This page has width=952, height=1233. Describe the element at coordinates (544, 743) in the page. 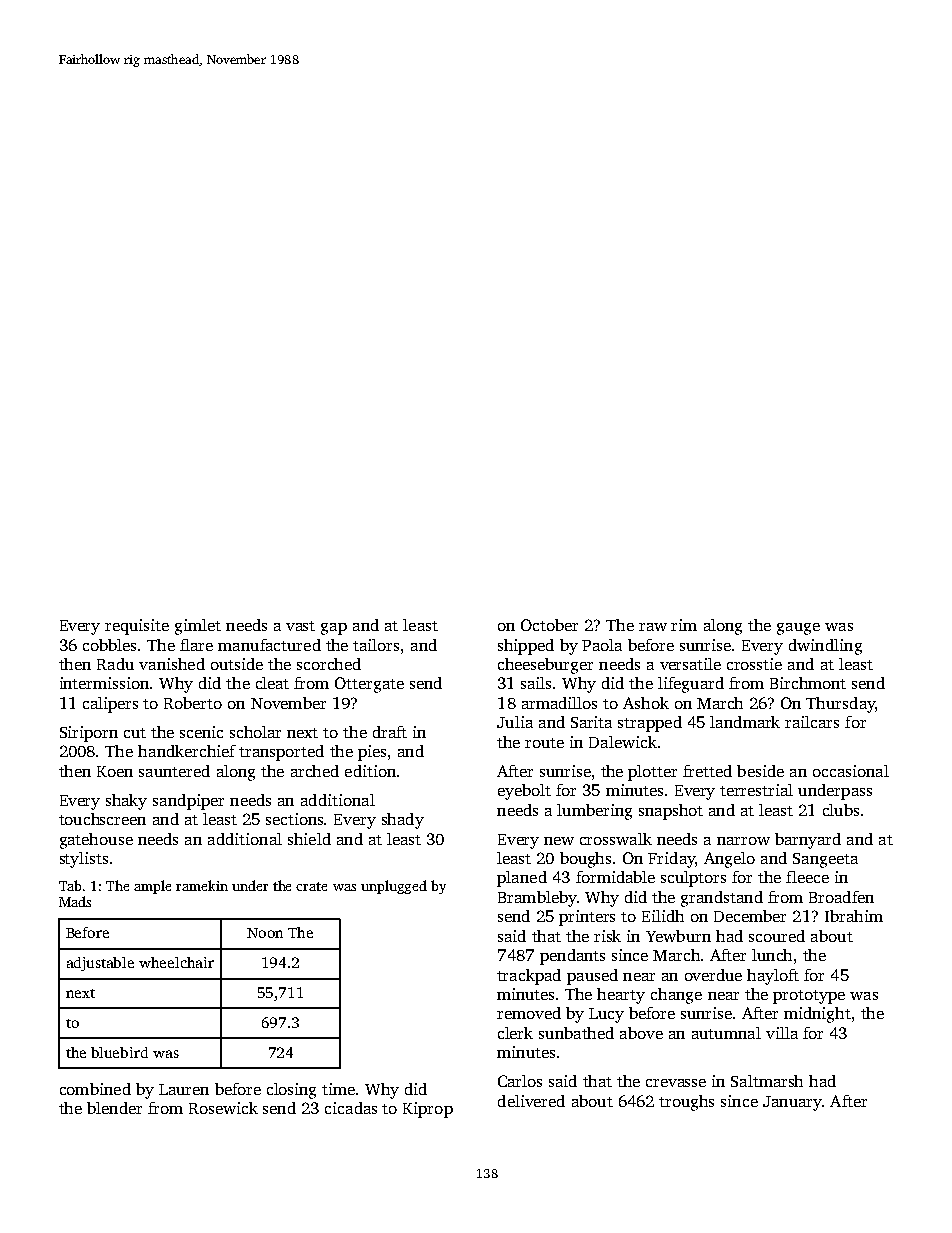

I see `route` at that location.
